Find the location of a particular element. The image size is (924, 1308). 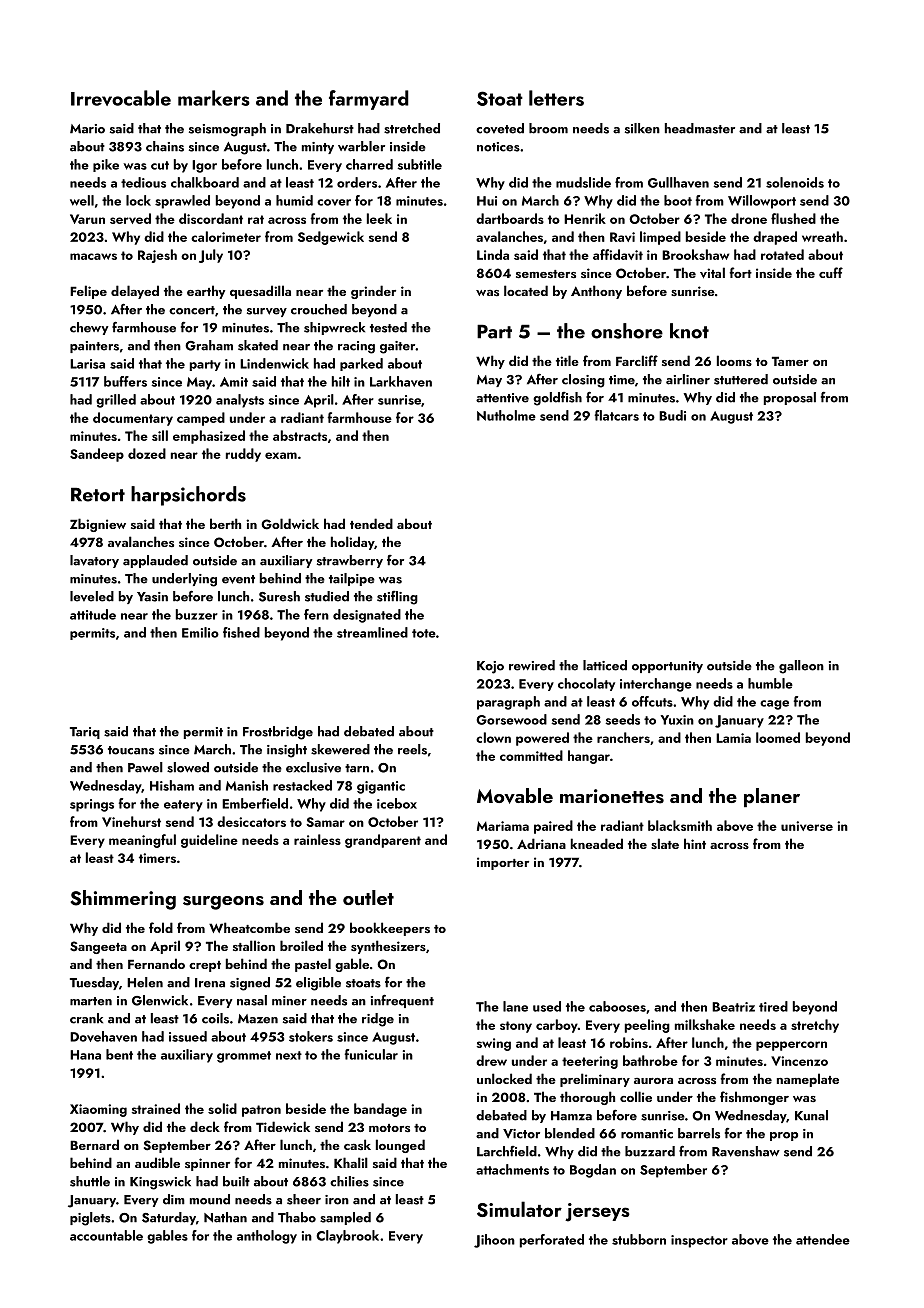

insight is located at coordinates (287, 751).
